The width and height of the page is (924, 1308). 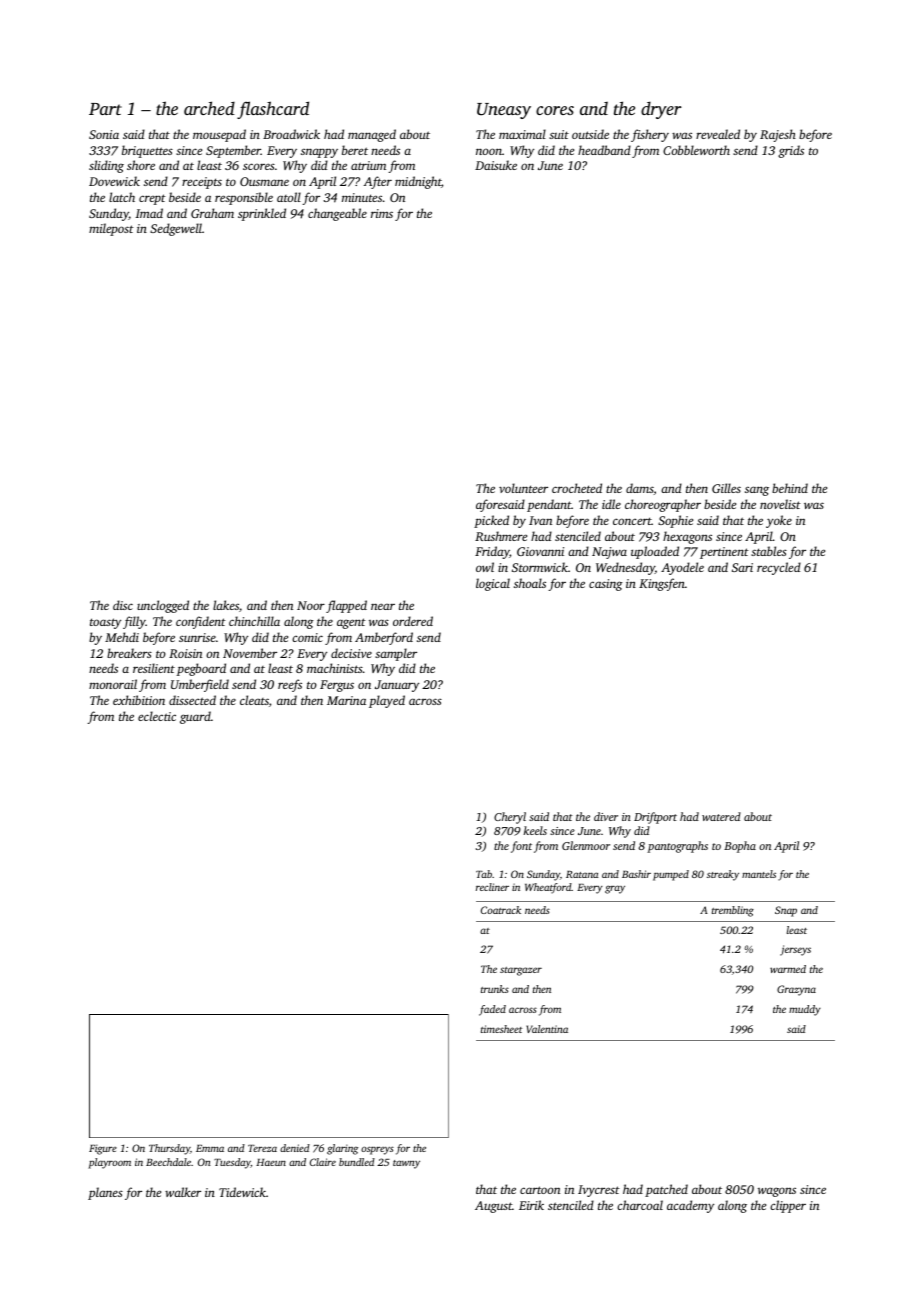 I want to click on Cheryl, so click(x=510, y=818).
